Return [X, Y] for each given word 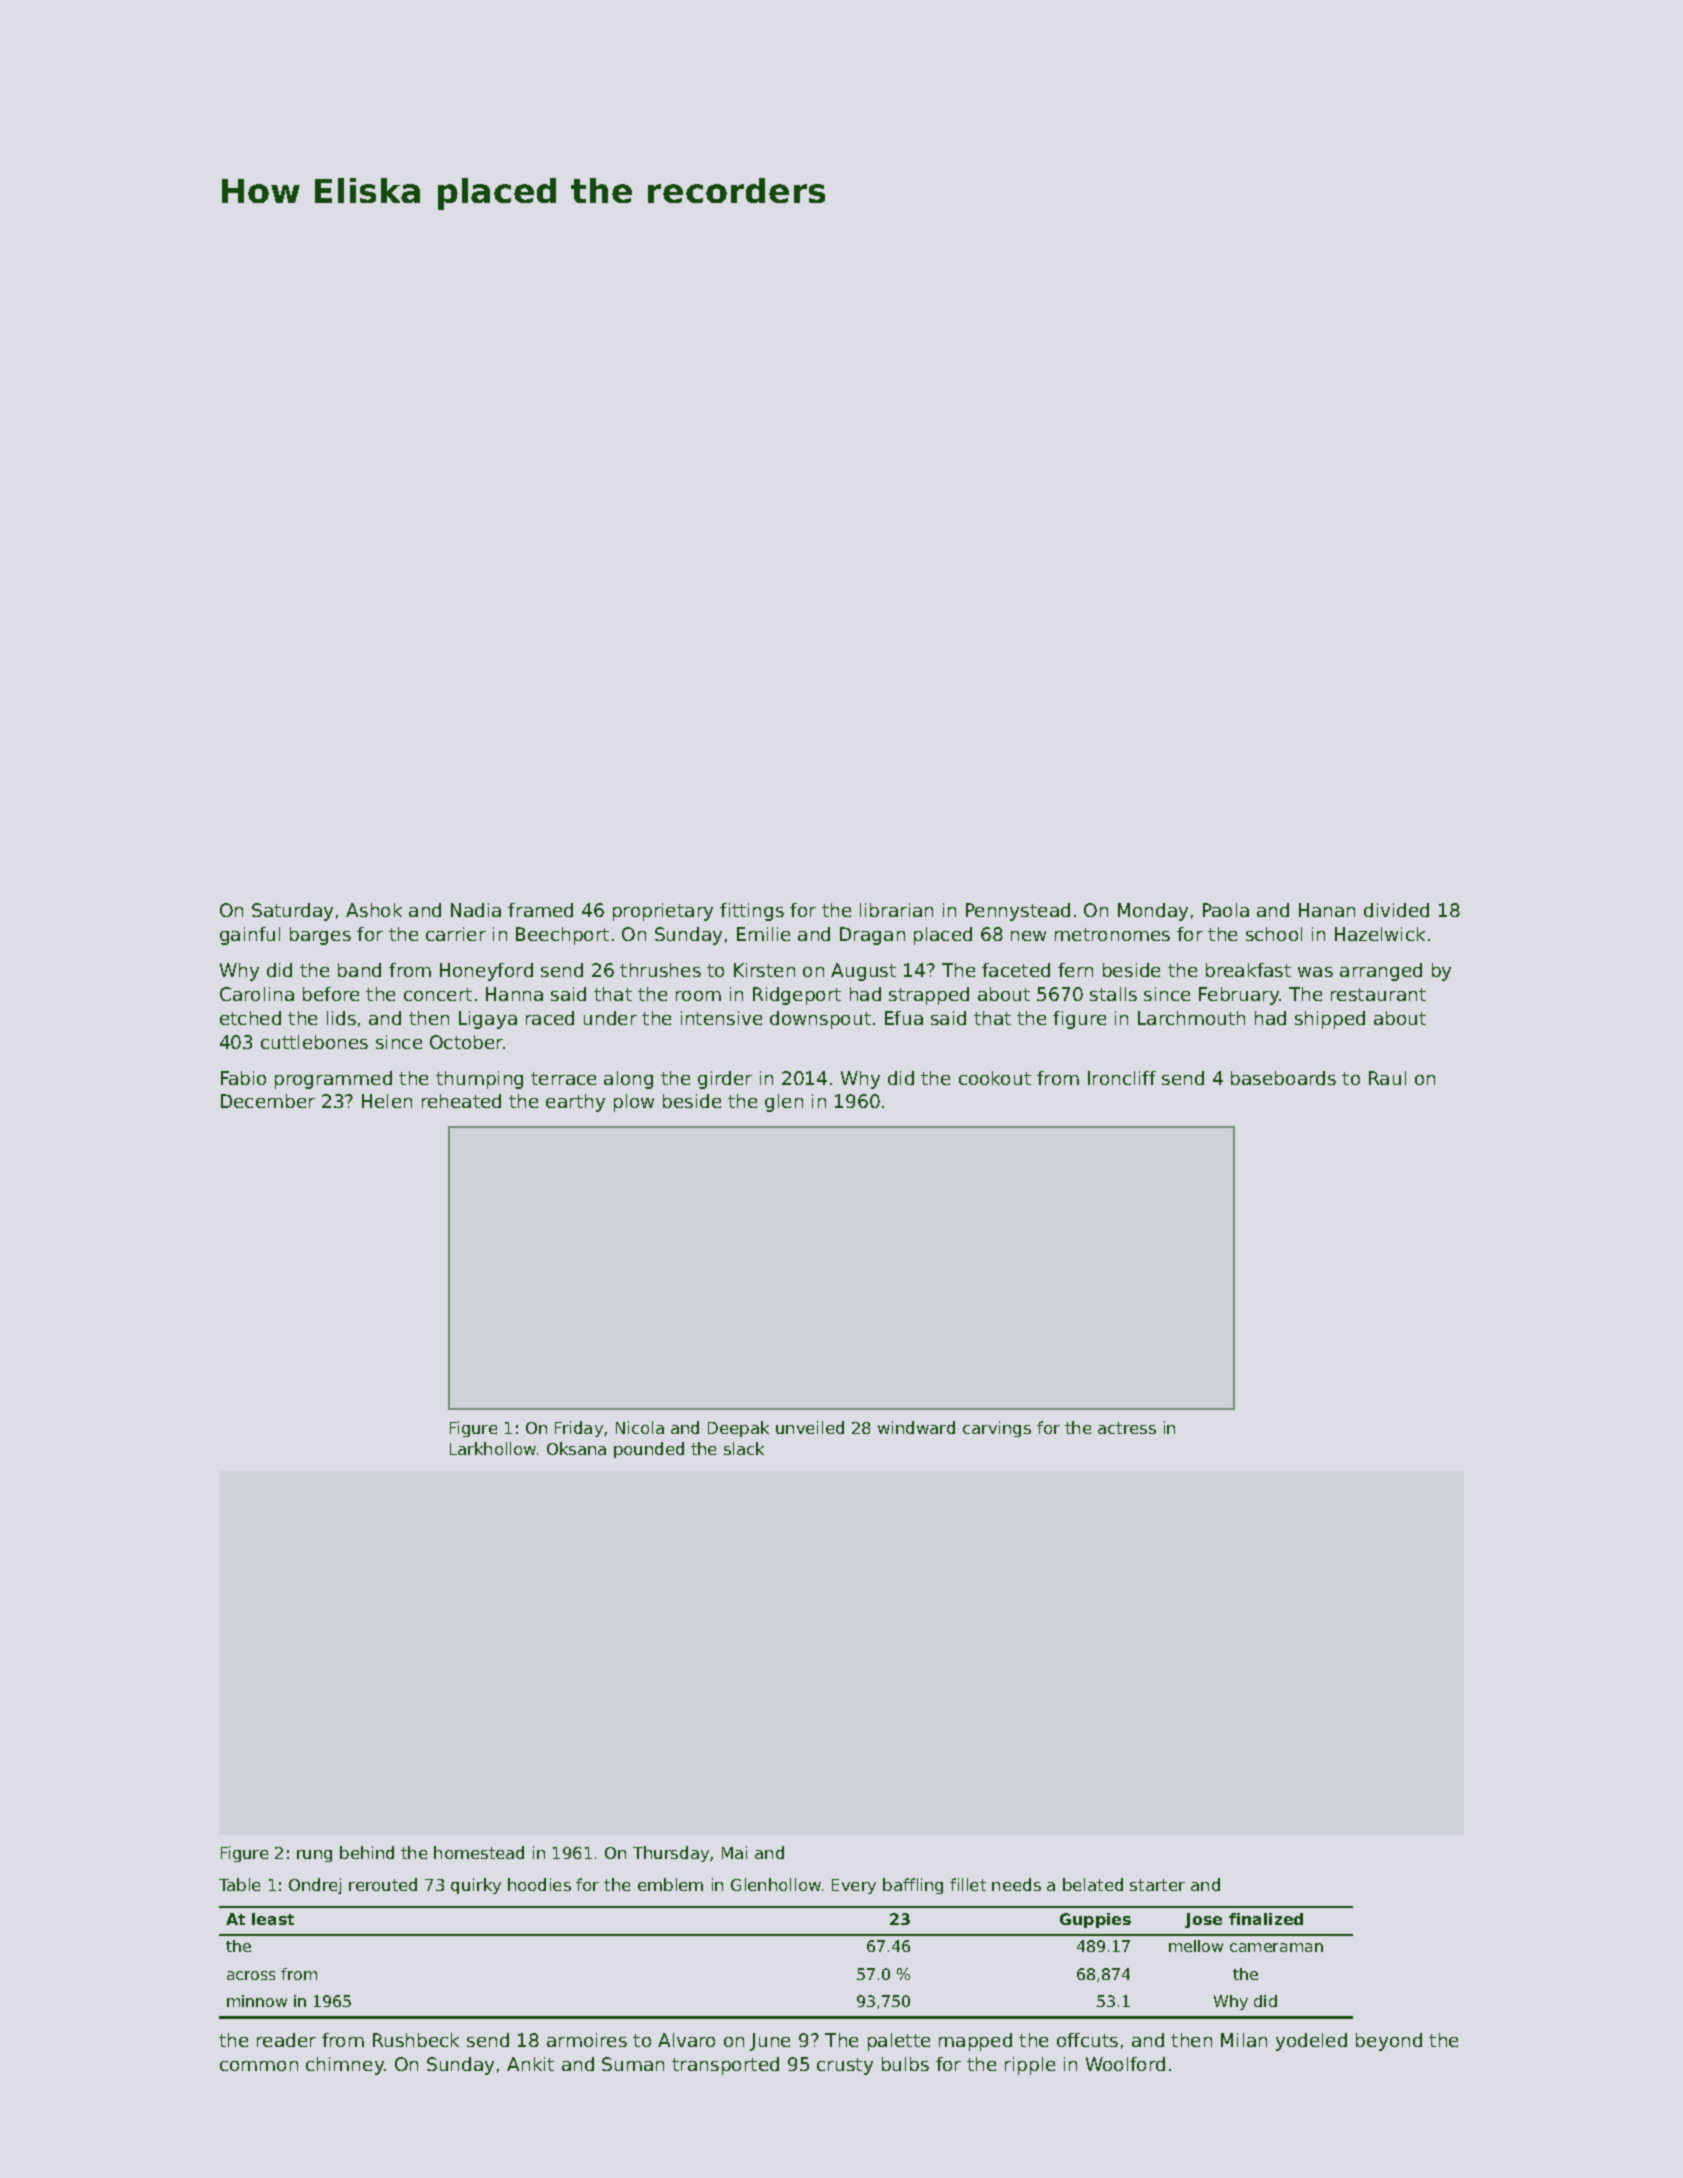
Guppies [1095, 1920]
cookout [995, 1078]
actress [1127, 1428]
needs [1016, 1884]
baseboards [1283, 1078]
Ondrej [315, 1886]
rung [314, 1856]
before [331, 994]
